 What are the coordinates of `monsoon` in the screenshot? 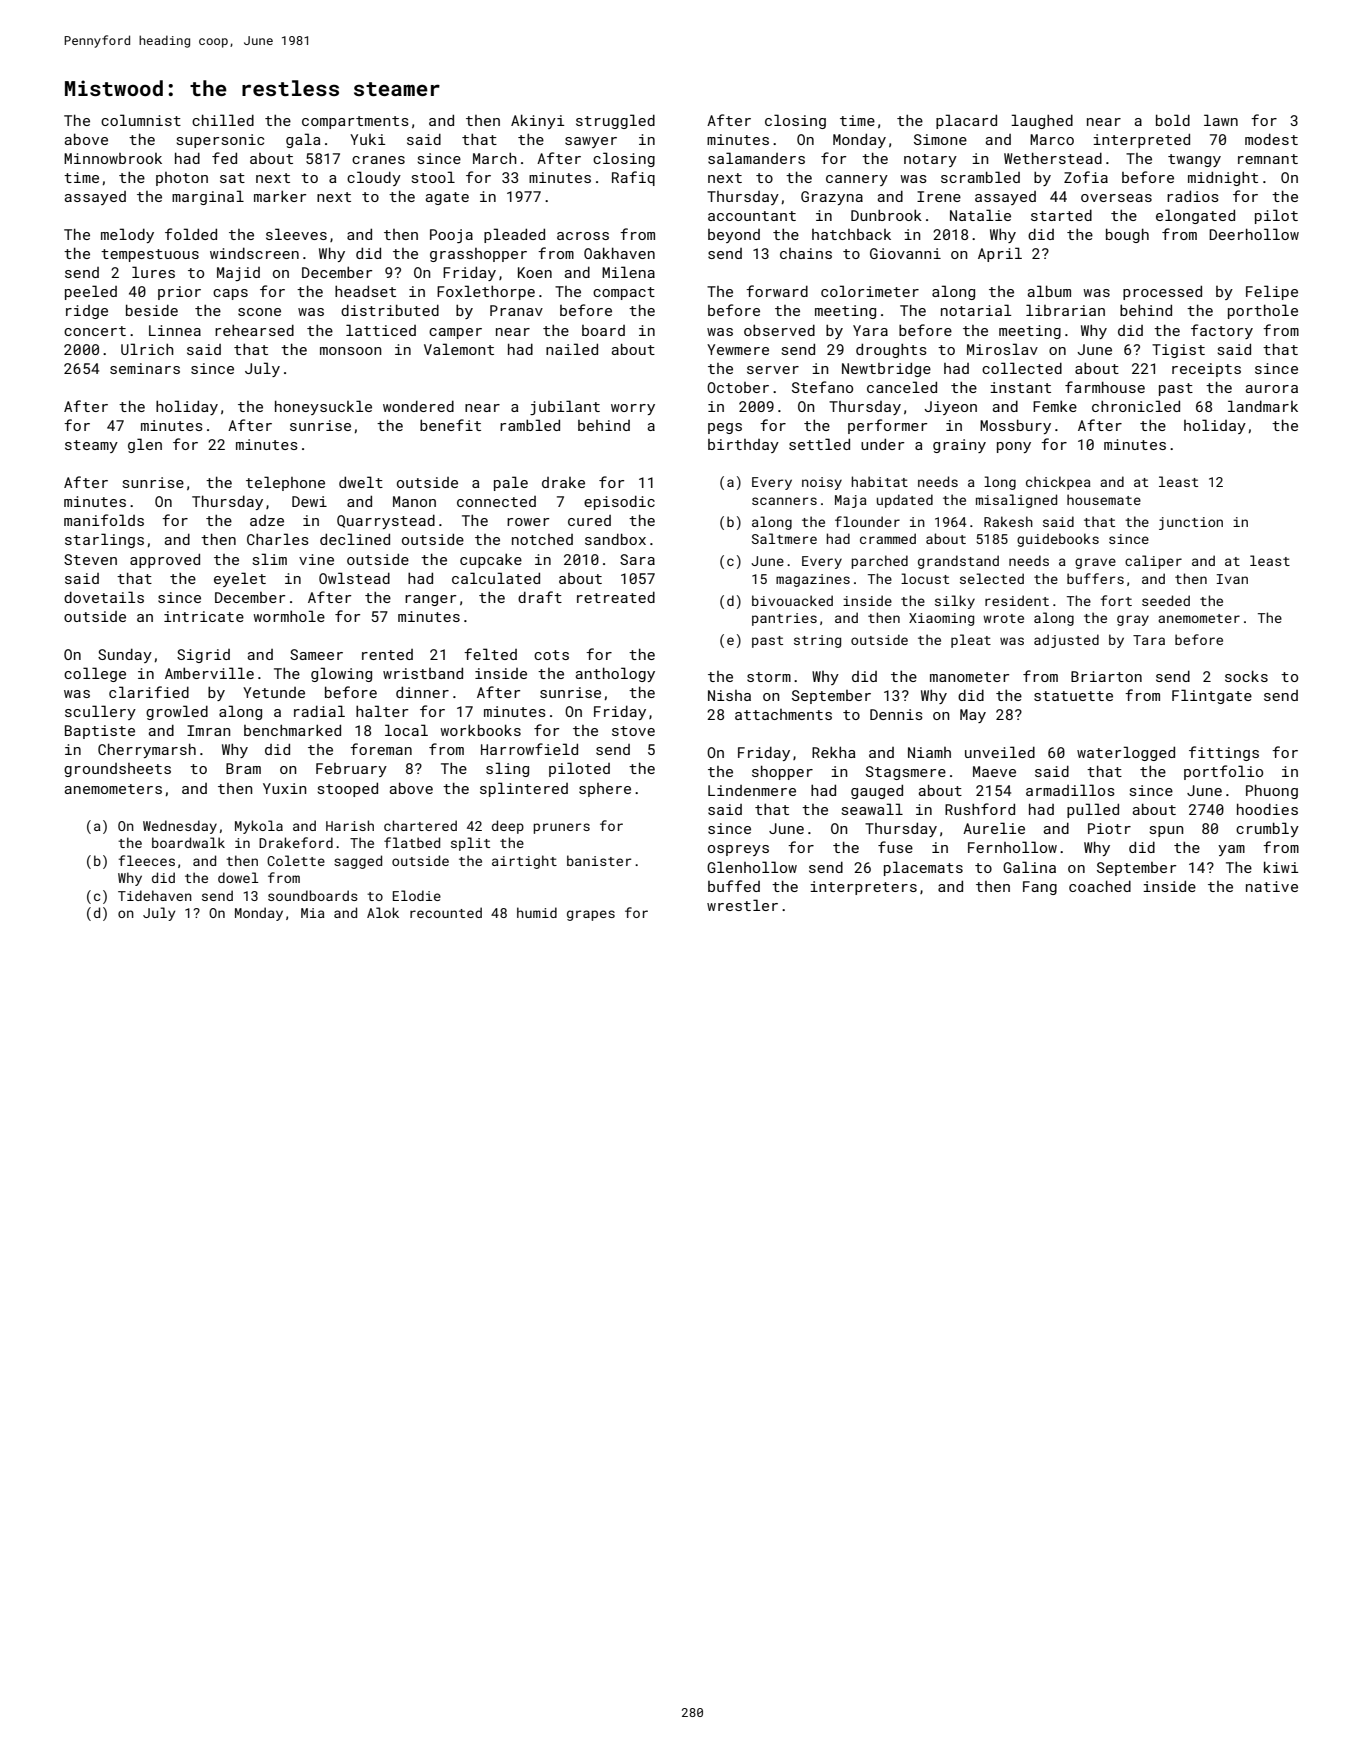 It's located at (350, 351).
